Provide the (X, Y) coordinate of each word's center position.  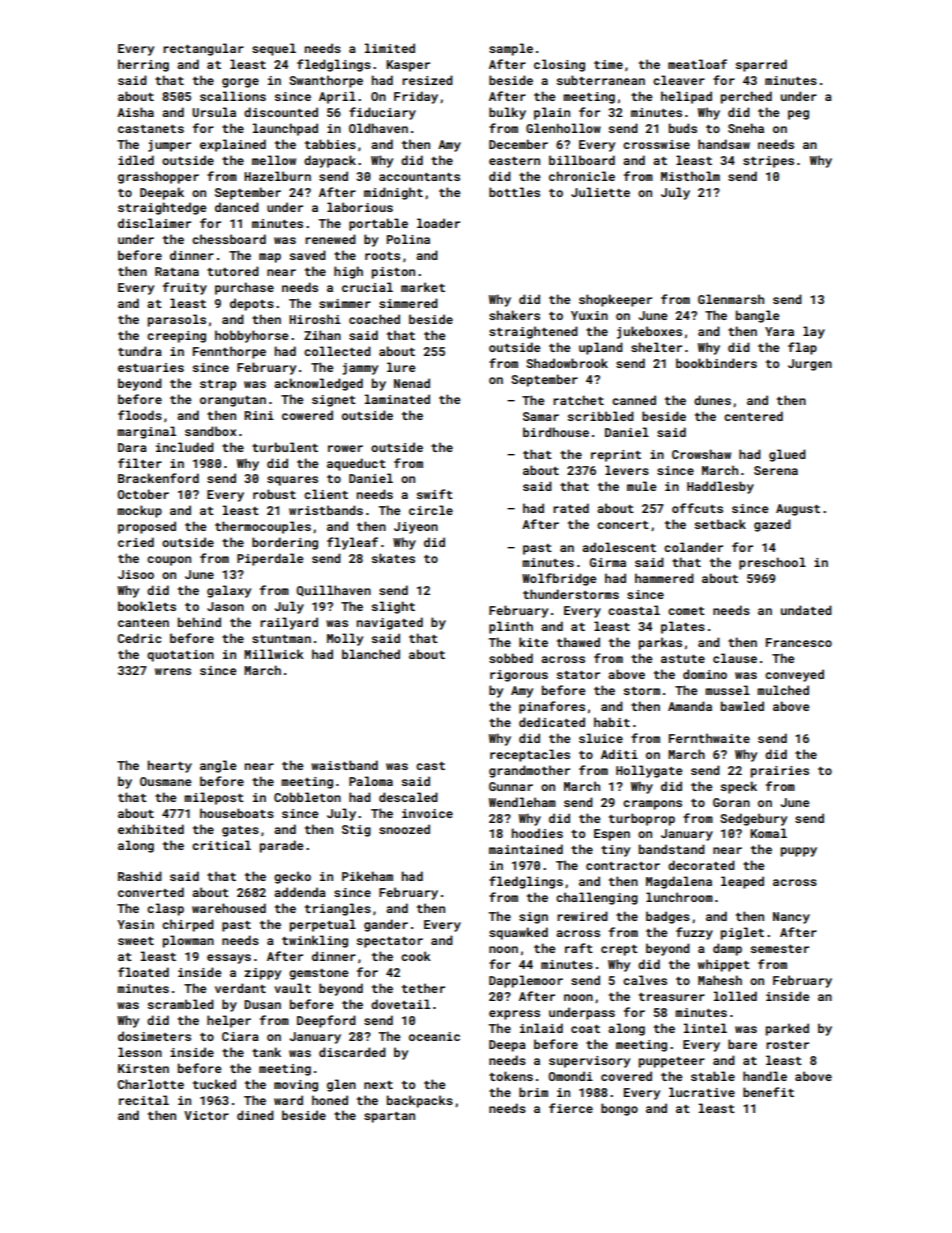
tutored (233, 271)
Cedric (139, 638)
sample (511, 49)
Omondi (570, 1076)
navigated (390, 623)
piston (393, 273)
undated (806, 610)
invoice (427, 813)
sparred (761, 65)
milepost (214, 798)
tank (266, 1052)
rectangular (203, 49)
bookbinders (716, 363)
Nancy (791, 918)
